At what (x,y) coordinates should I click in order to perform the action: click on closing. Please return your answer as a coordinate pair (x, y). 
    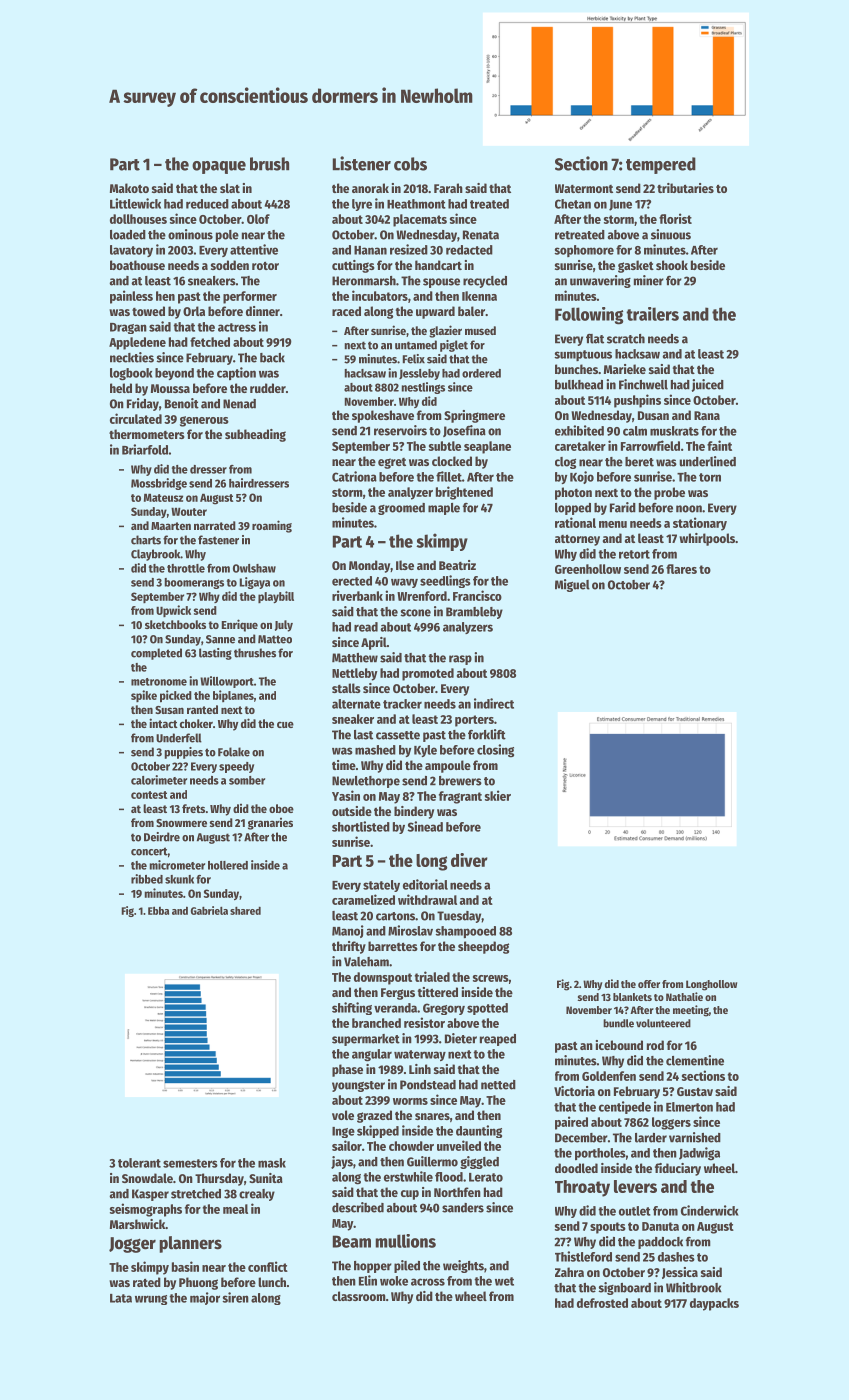
    Looking at the image, I should click on (495, 751).
